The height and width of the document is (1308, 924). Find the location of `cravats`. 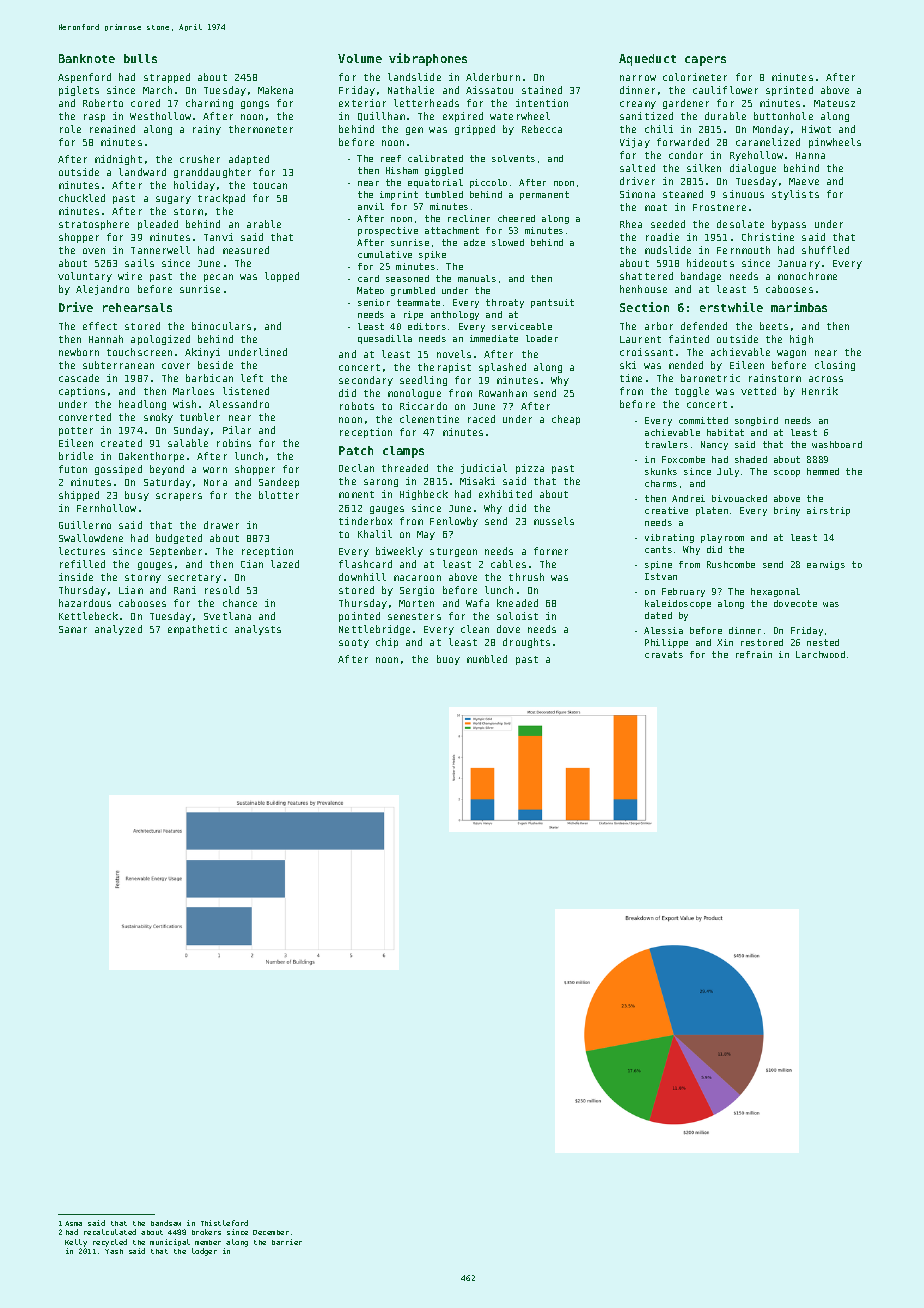

cravats is located at coordinates (664, 654).
